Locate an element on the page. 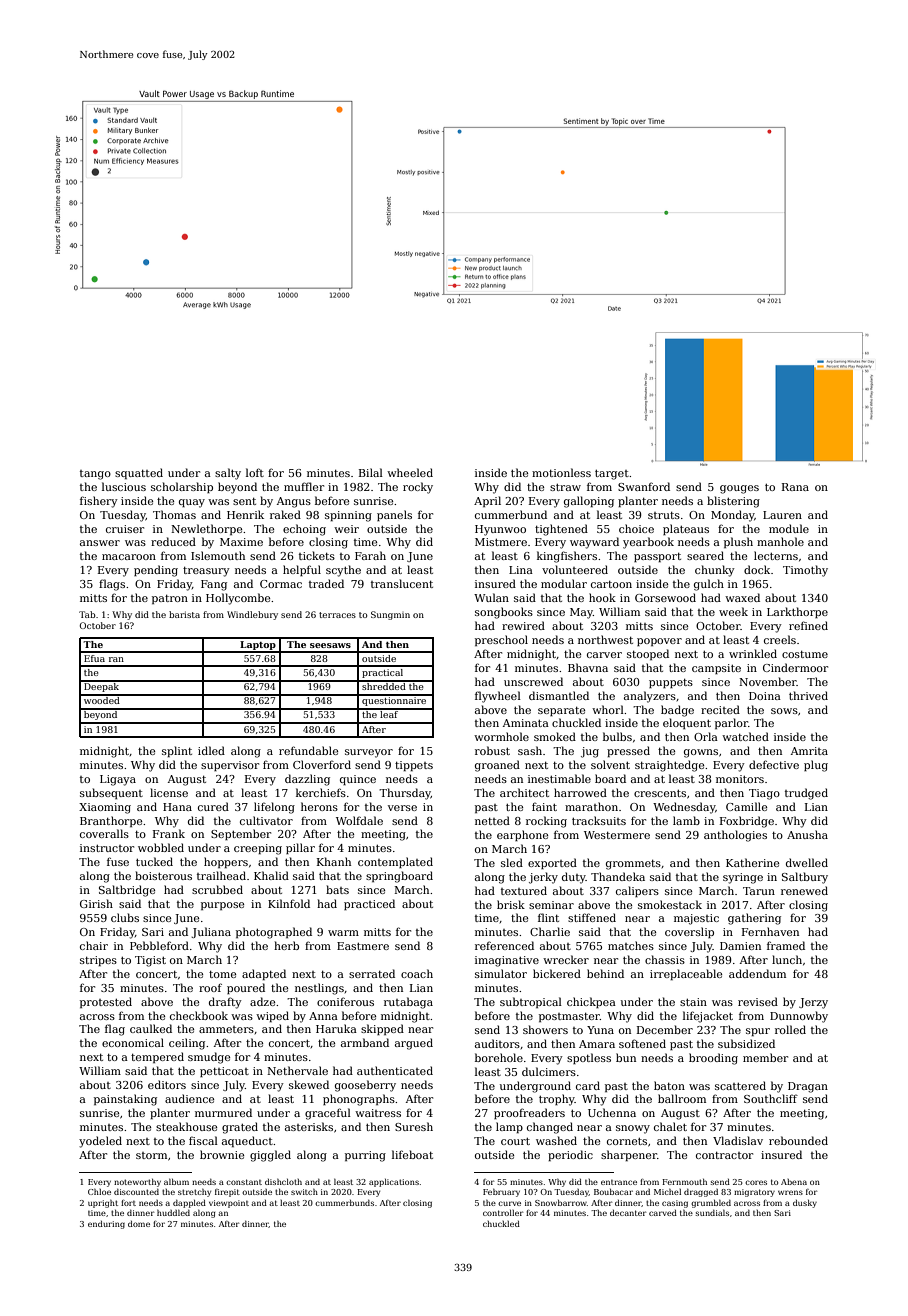 The image size is (908, 1316). cartoon is located at coordinates (611, 584).
